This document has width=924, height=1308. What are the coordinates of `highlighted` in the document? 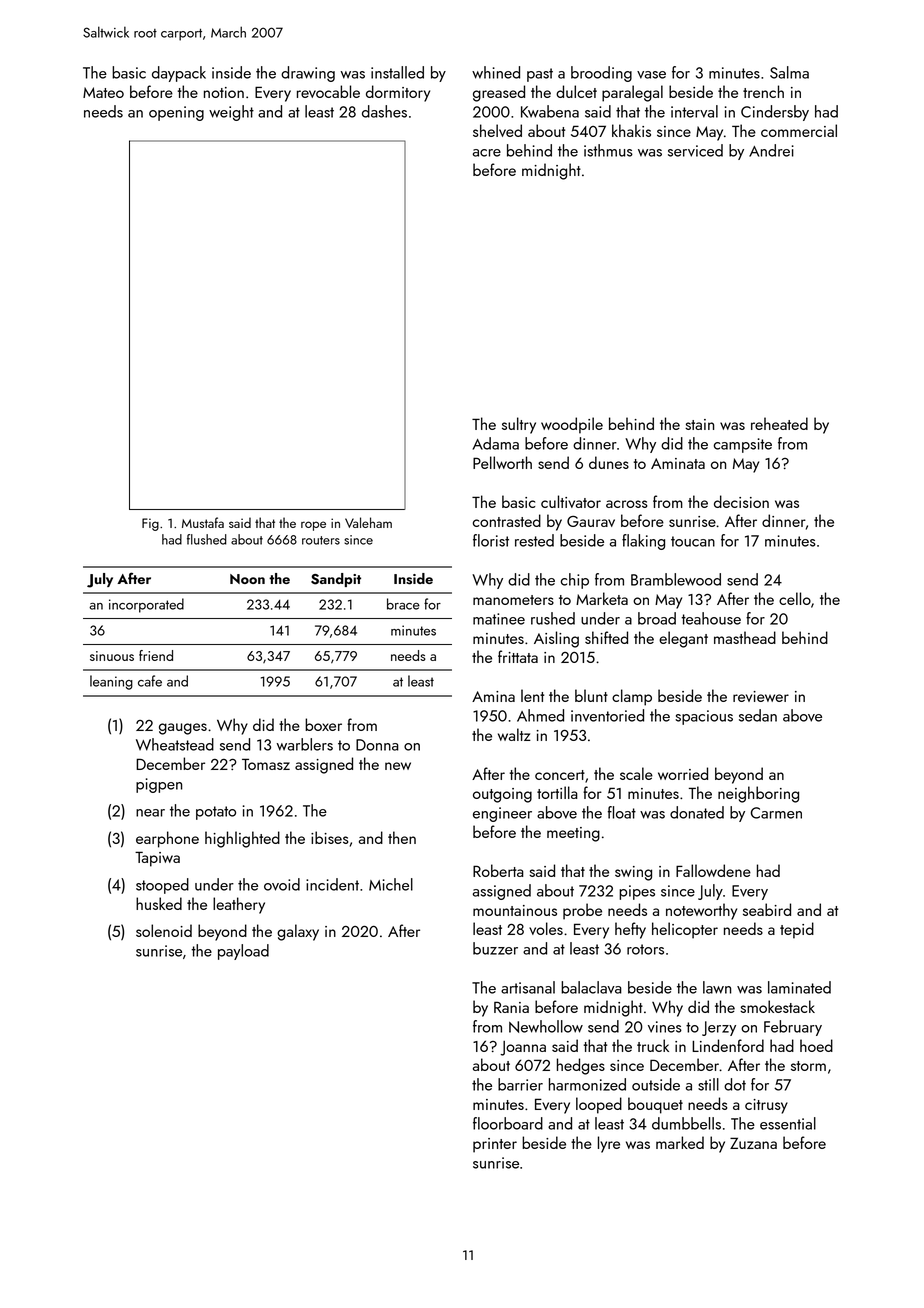 It's located at (242, 839).
